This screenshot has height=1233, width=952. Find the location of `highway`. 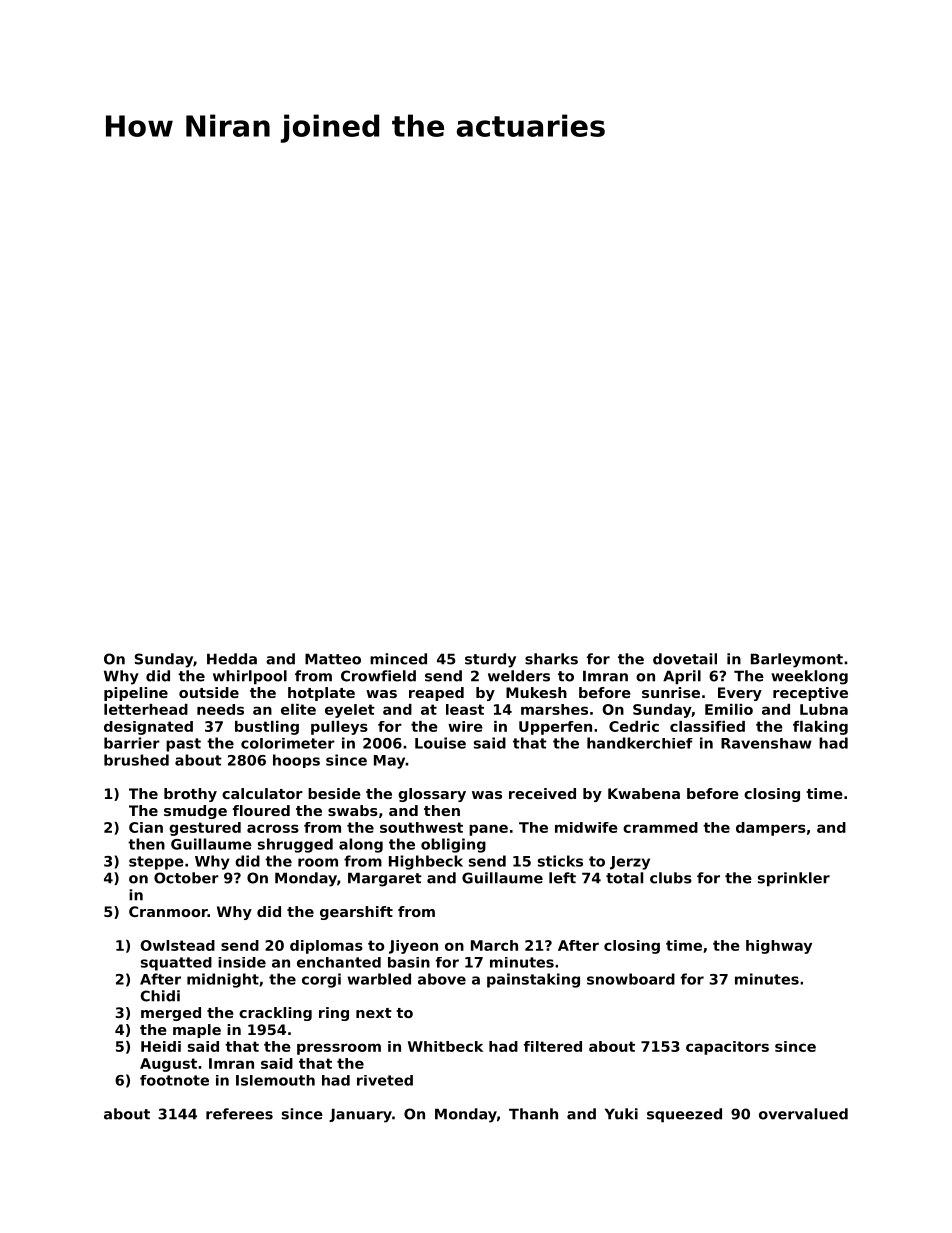

highway is located at coordinates (779, 947).
